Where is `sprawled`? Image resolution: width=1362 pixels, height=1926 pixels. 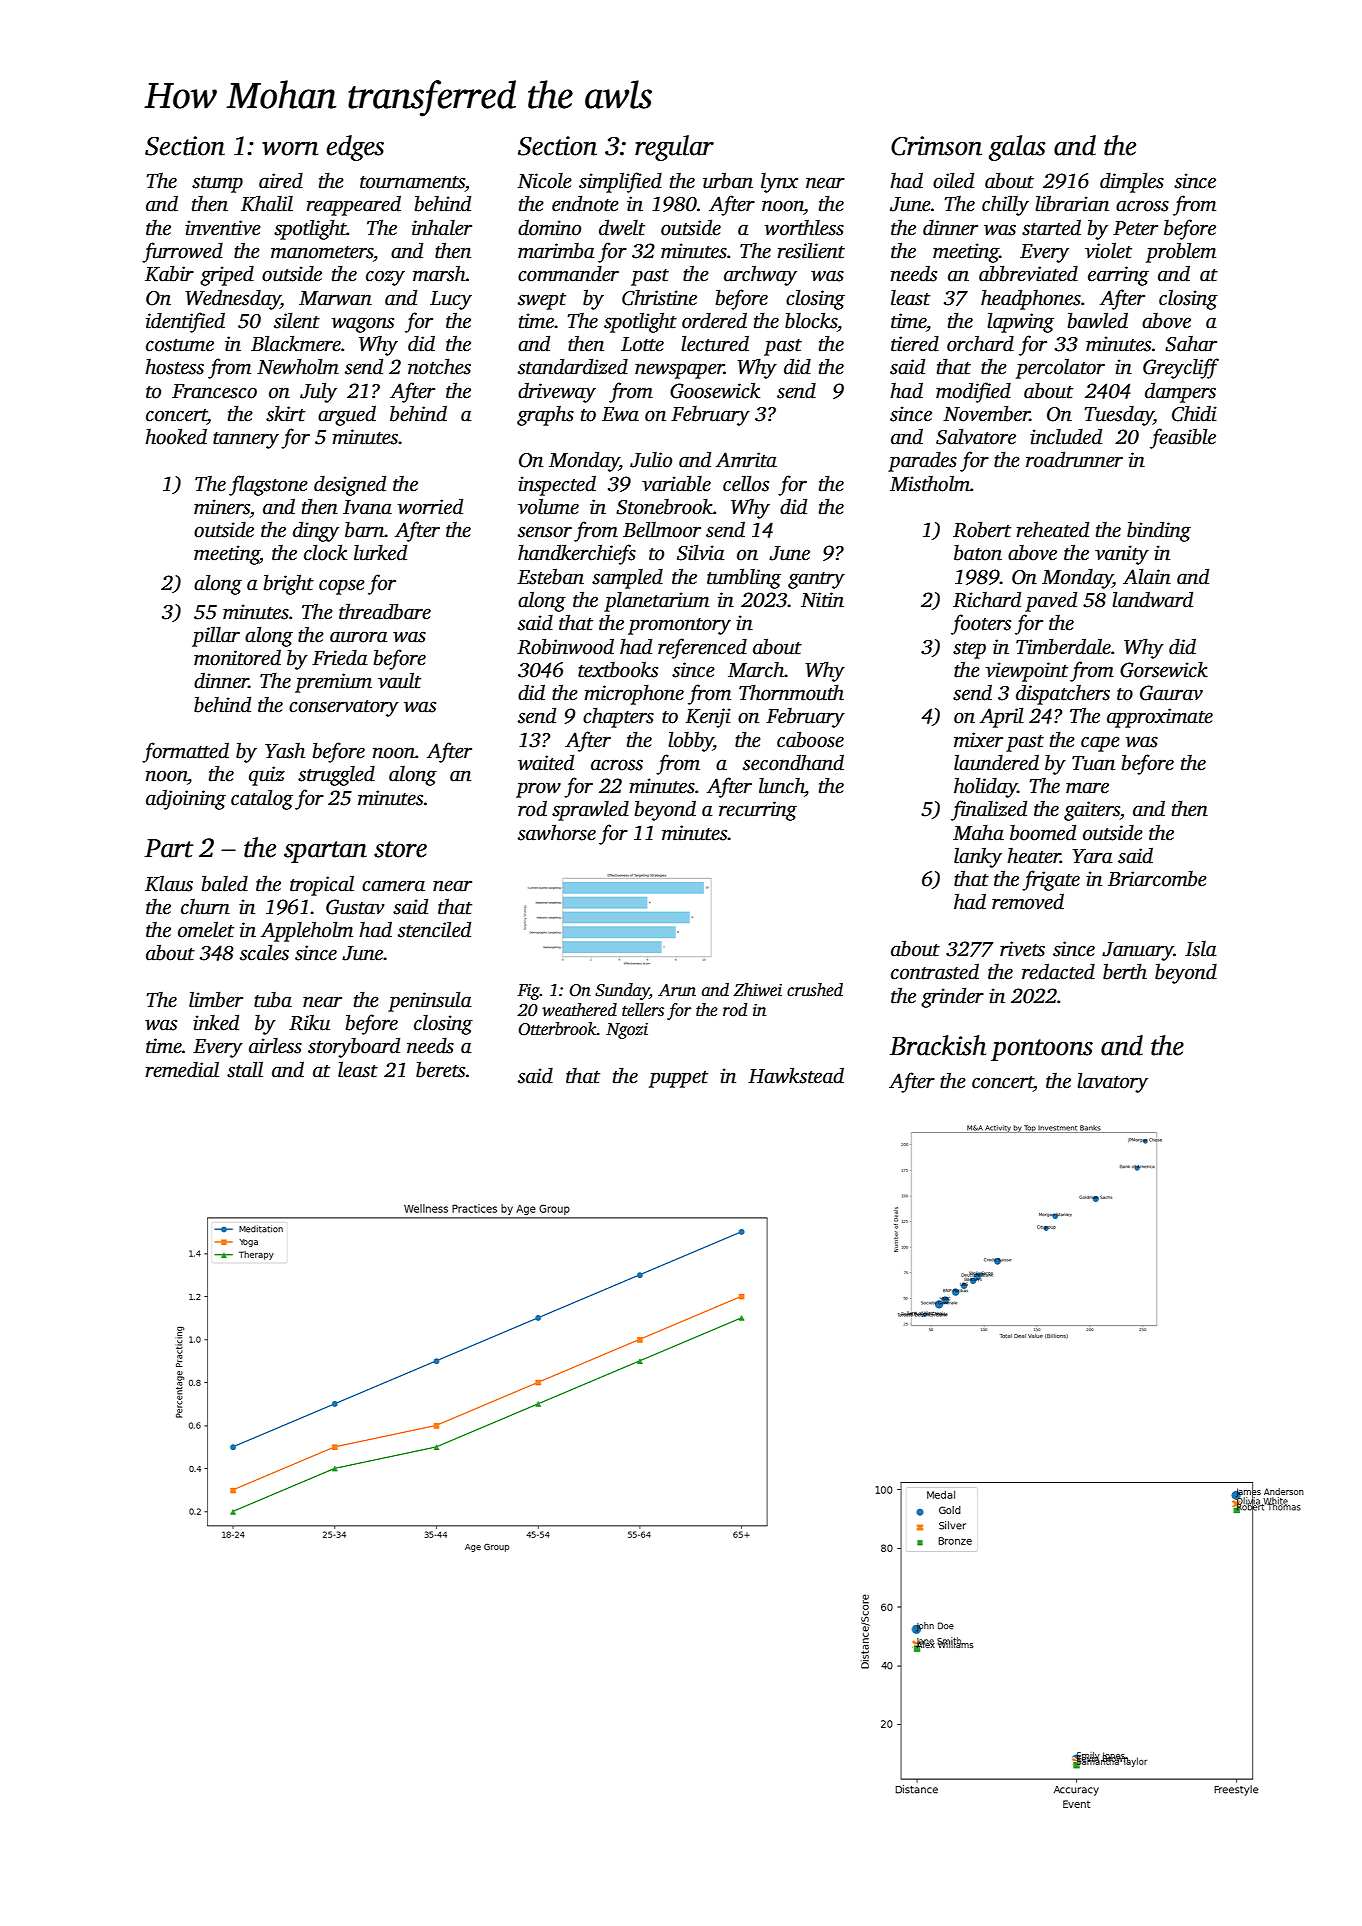
sprawled is located at coordinates (590, 811).
